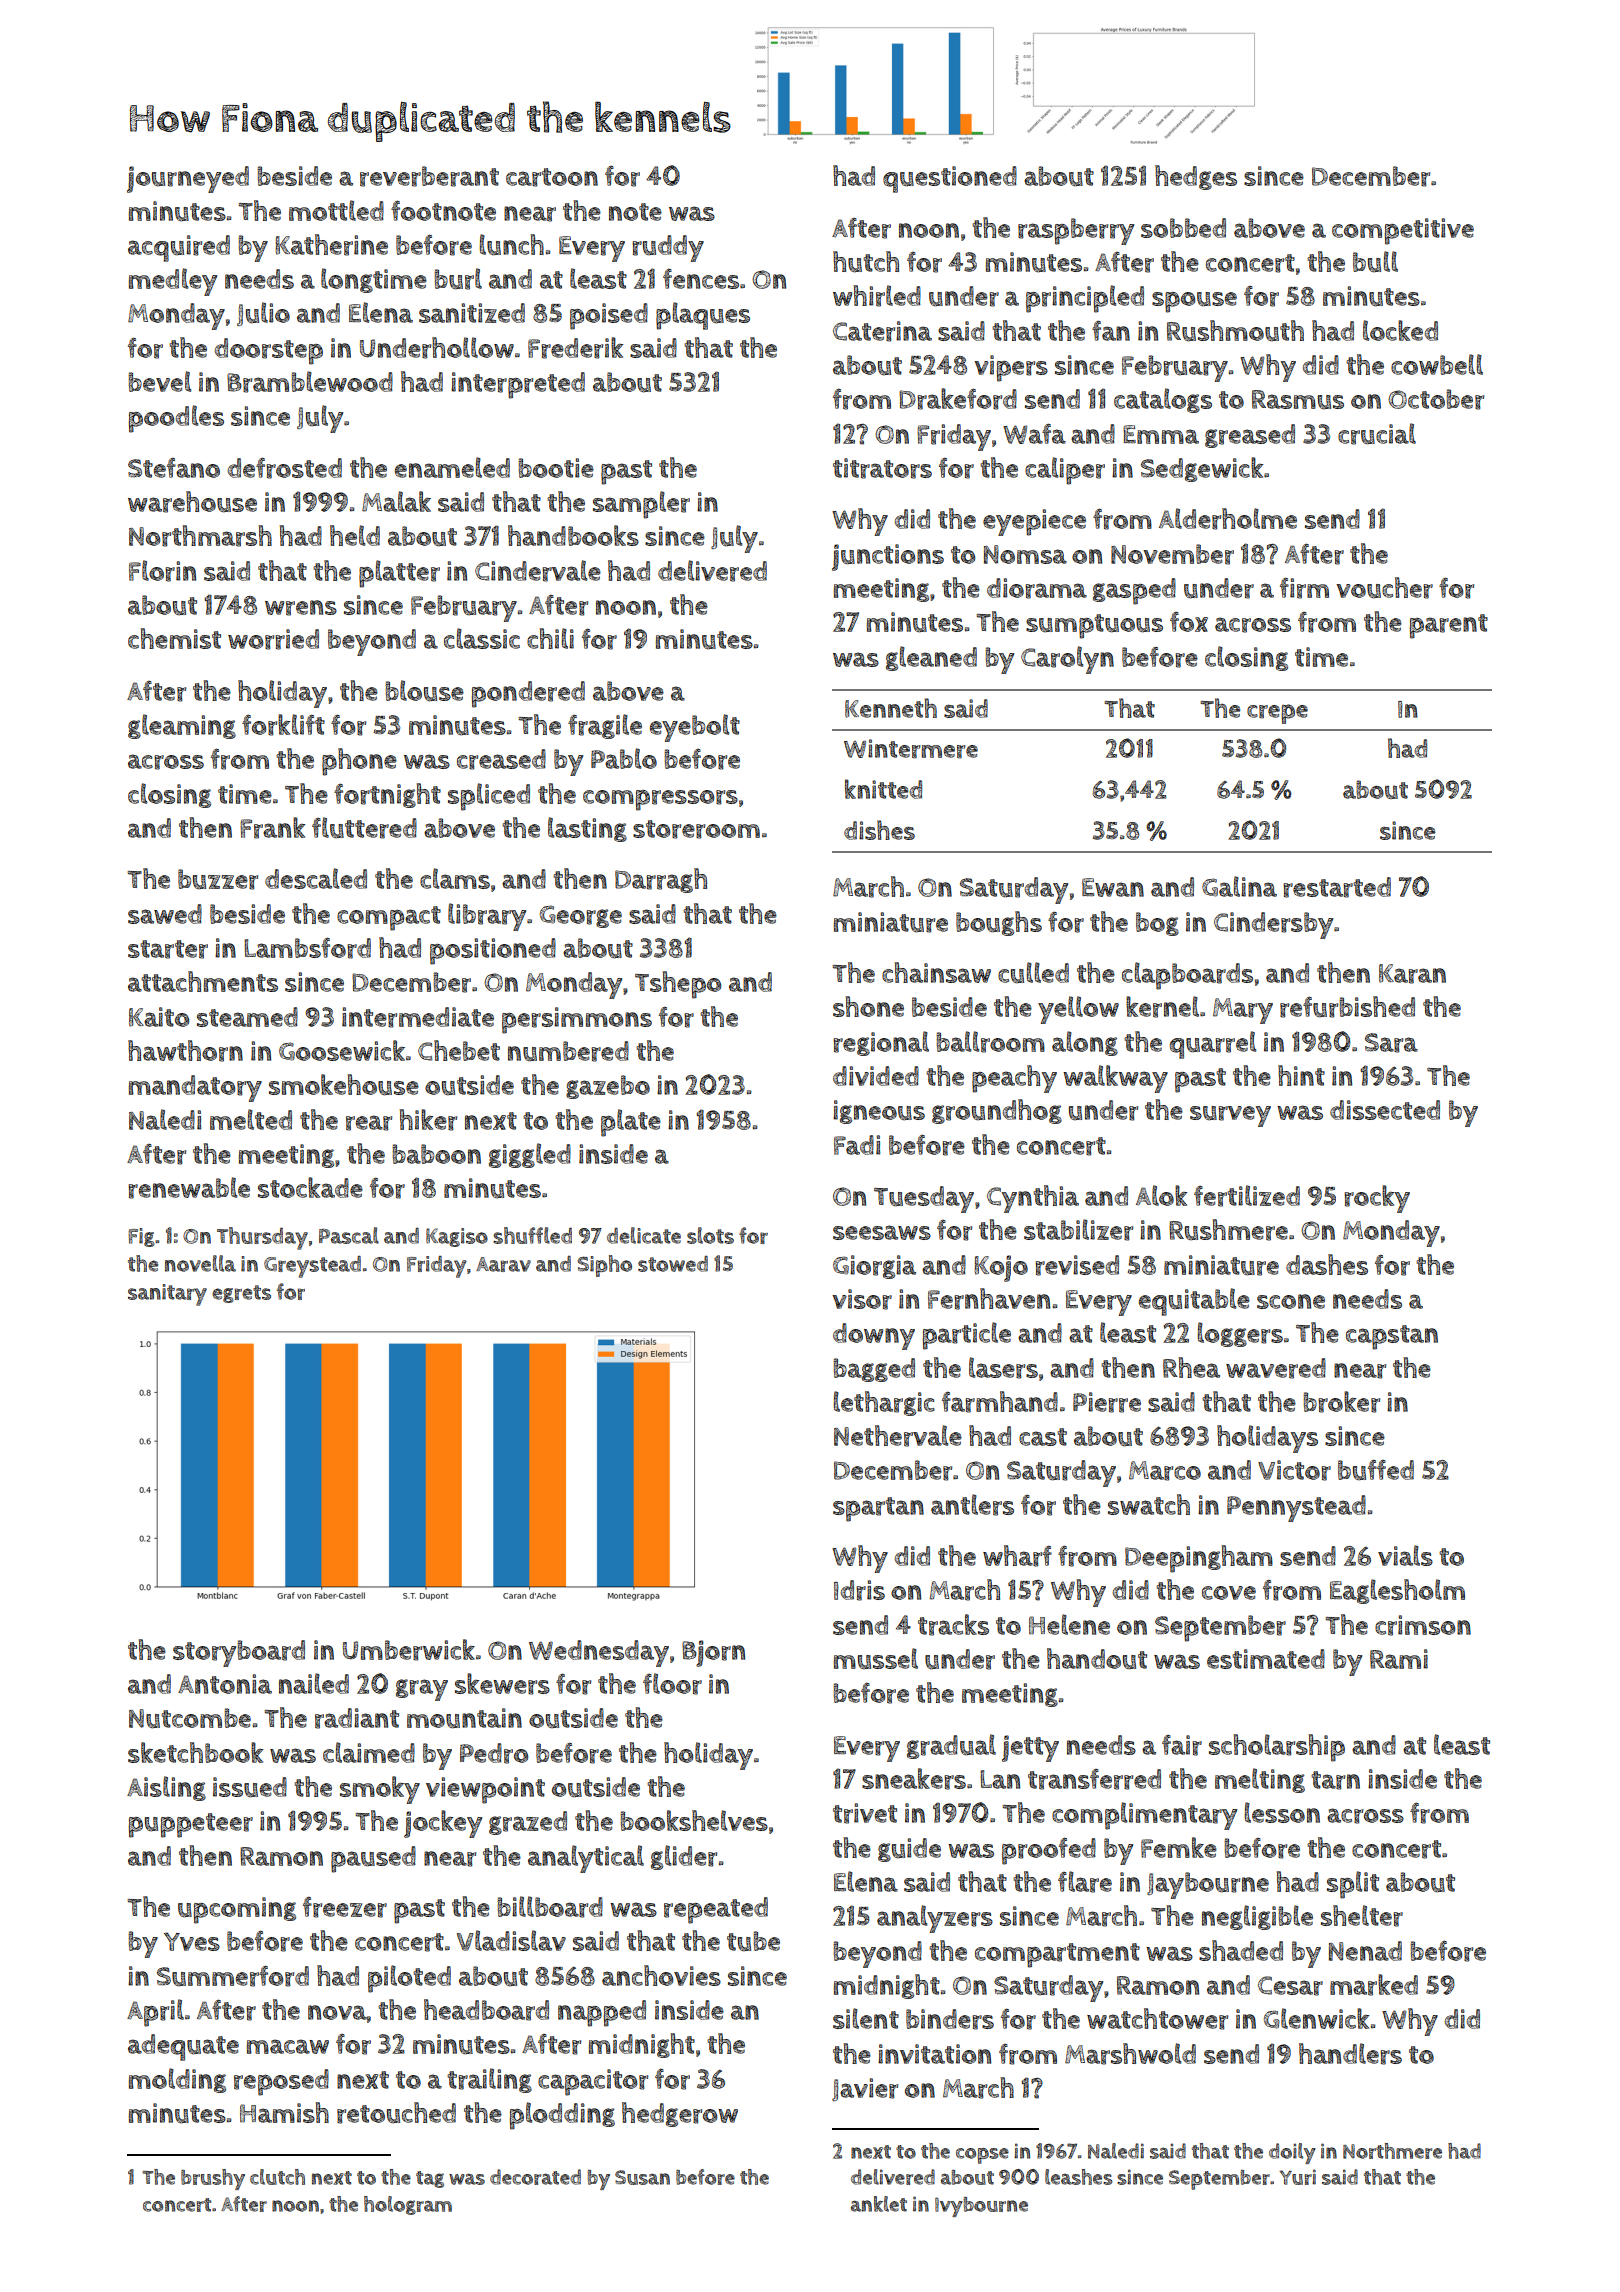 This image has width=1620, height=2292. Describe the element at coordinates (1392, 1337) in the image. I see `capstan` at that location.
